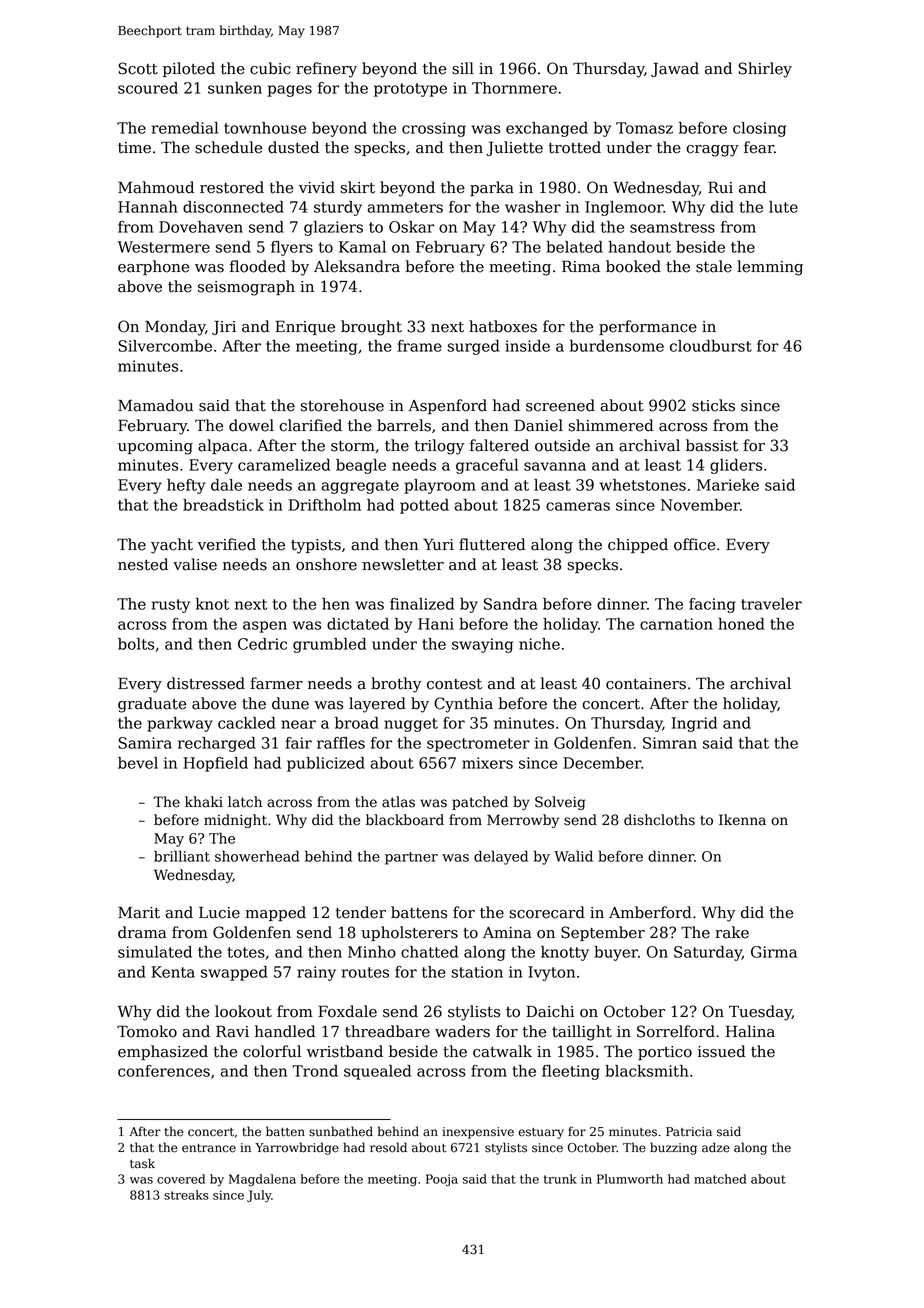 The height and width of the screenshot is (1308, 924). What do you see at coordinates (676, 624) in the screenshot?
I see `carnation` at bounding box center [676, 624].
